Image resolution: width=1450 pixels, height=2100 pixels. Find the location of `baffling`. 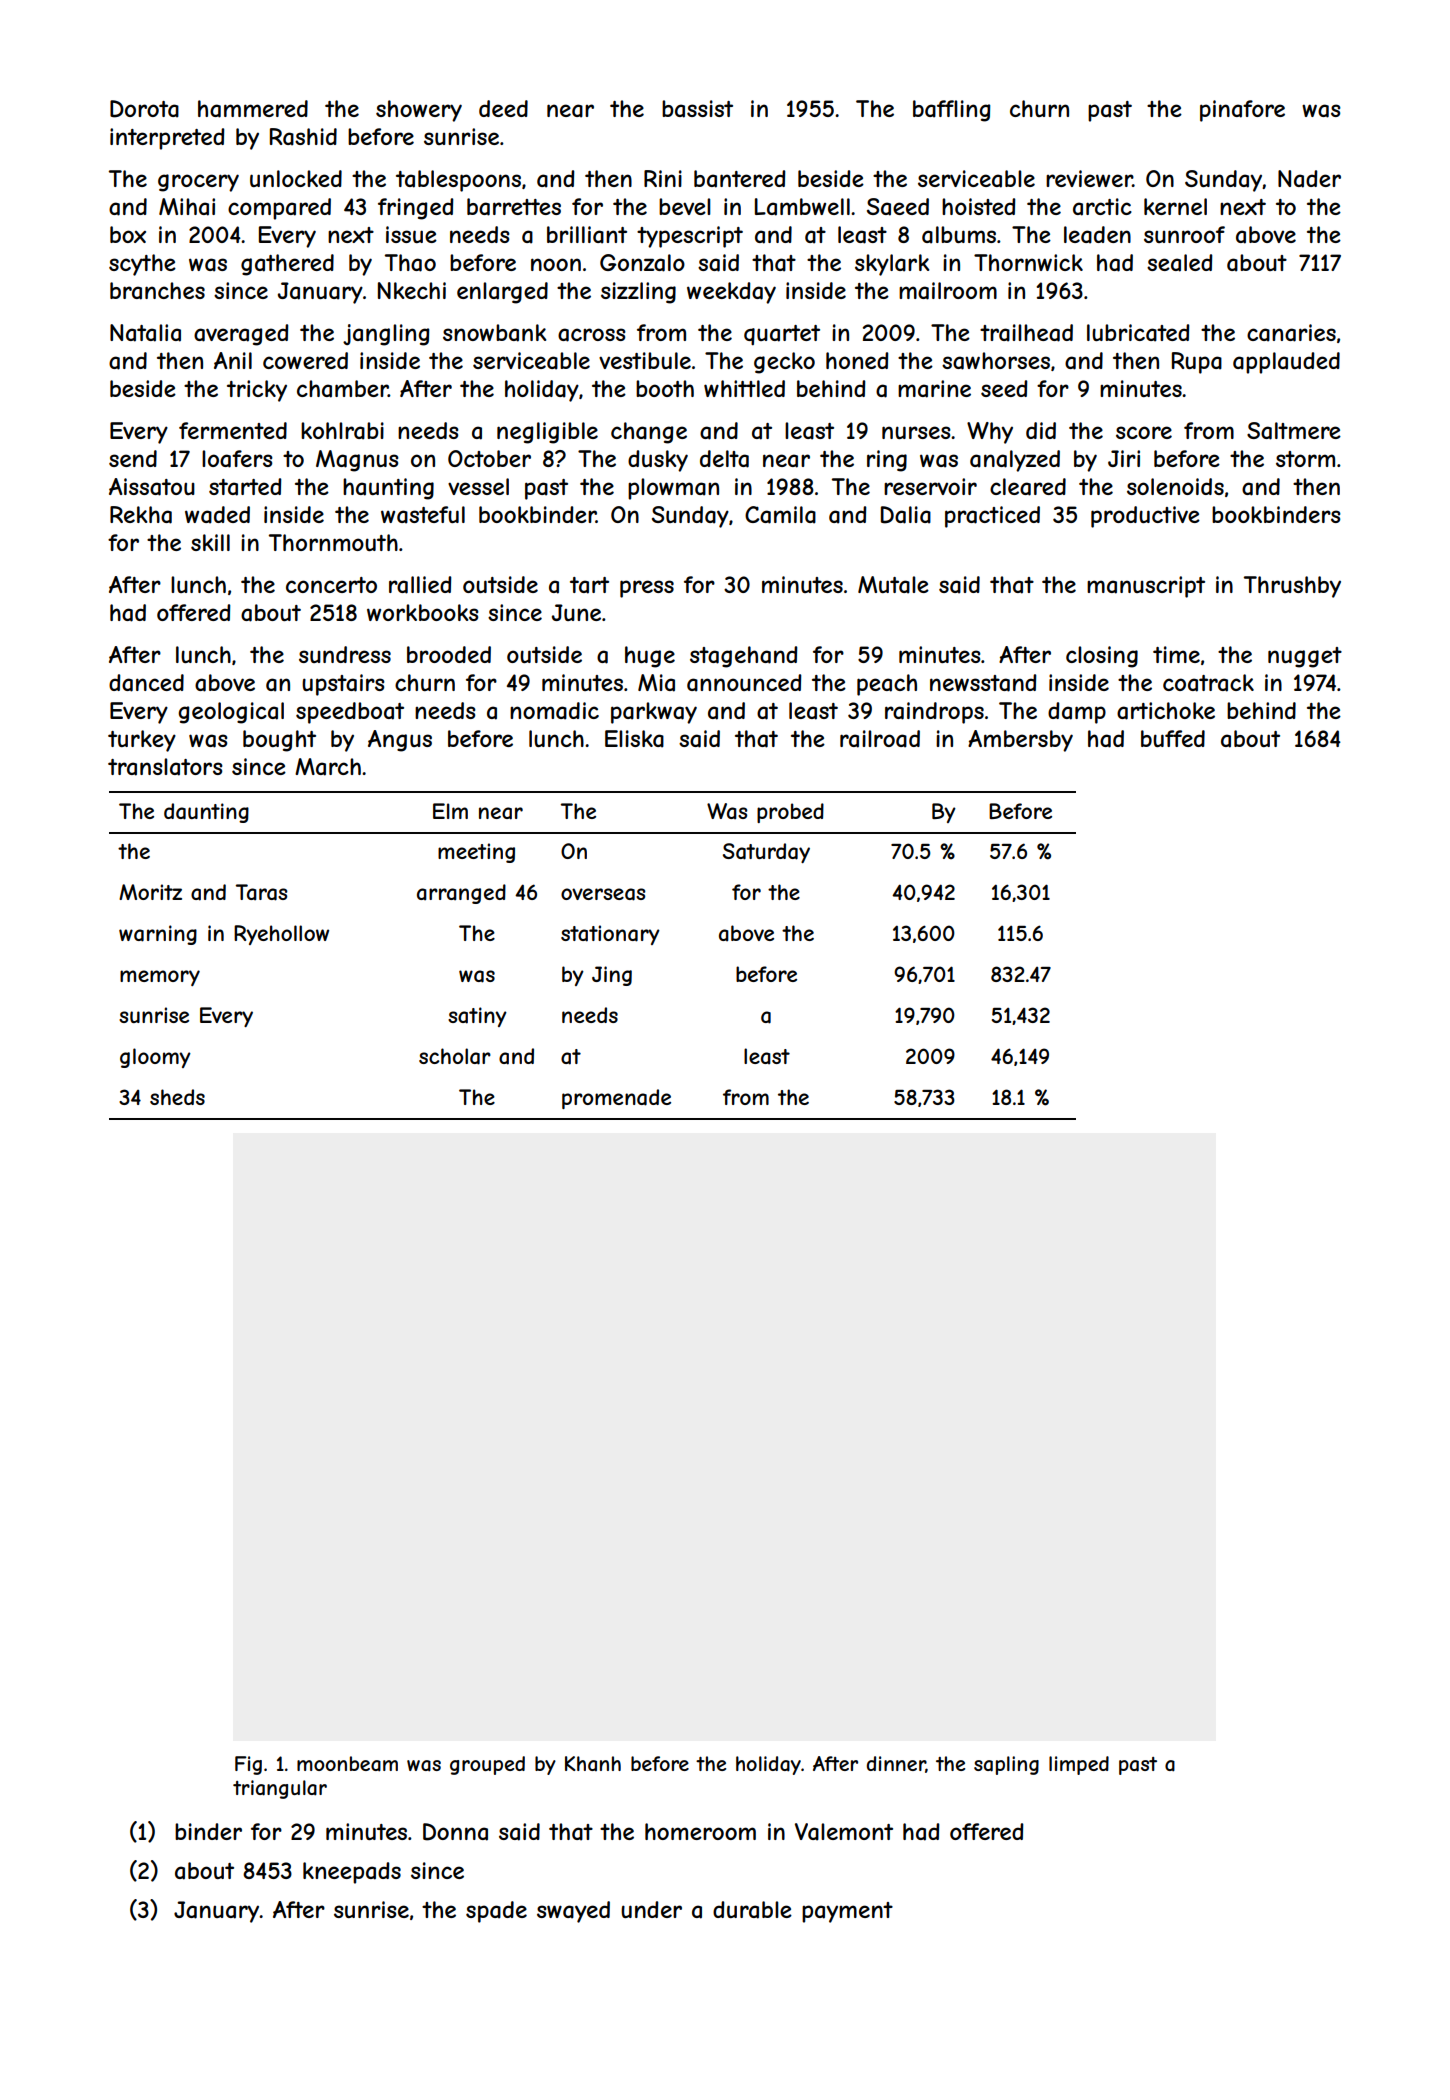

baffling is located at coordinates (951, 111).
